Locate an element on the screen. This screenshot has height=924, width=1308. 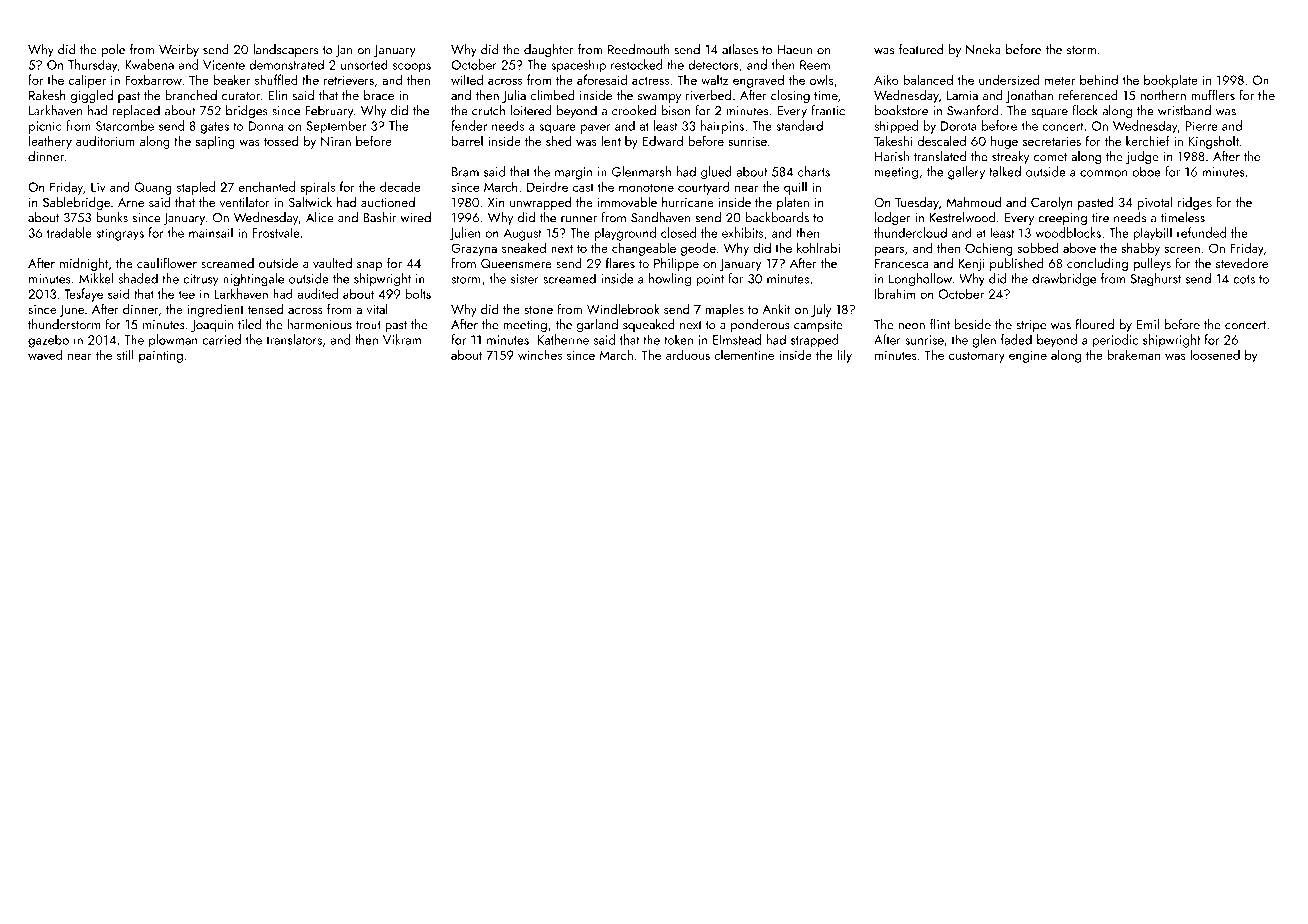
featured is located at coordinates (921, 49).
